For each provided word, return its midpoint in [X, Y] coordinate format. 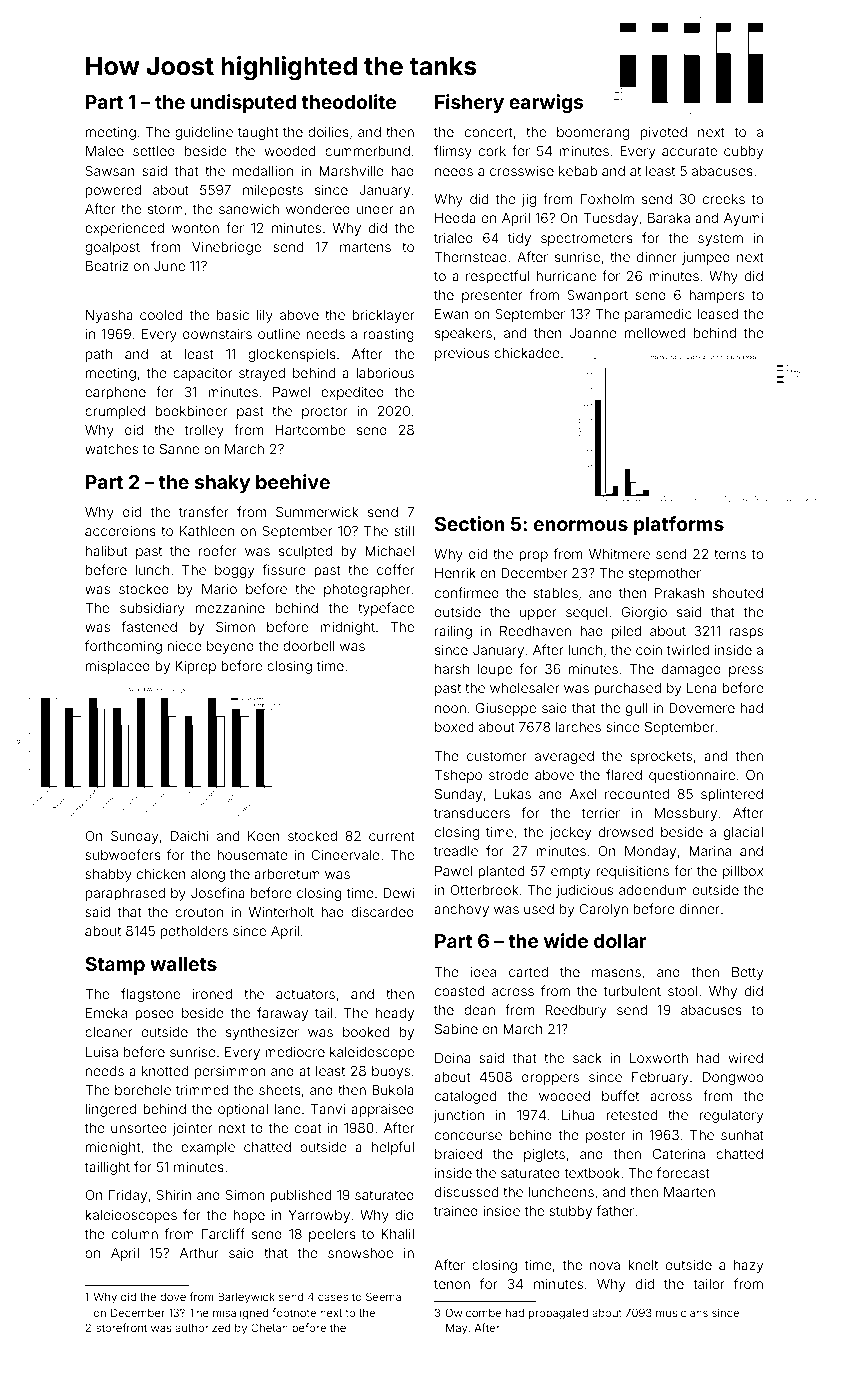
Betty [747, 973]
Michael [389, 551]
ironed [212, 994]
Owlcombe [473, 1312]
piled [626, 632]
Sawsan [110, 171]
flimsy [453, 152]
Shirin [174, 1195]
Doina [452, 1058]
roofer [218, 550]
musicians [682, 1313]
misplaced [118, 667]
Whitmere [619, 554]
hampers [716, 296]
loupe [495, 670]
